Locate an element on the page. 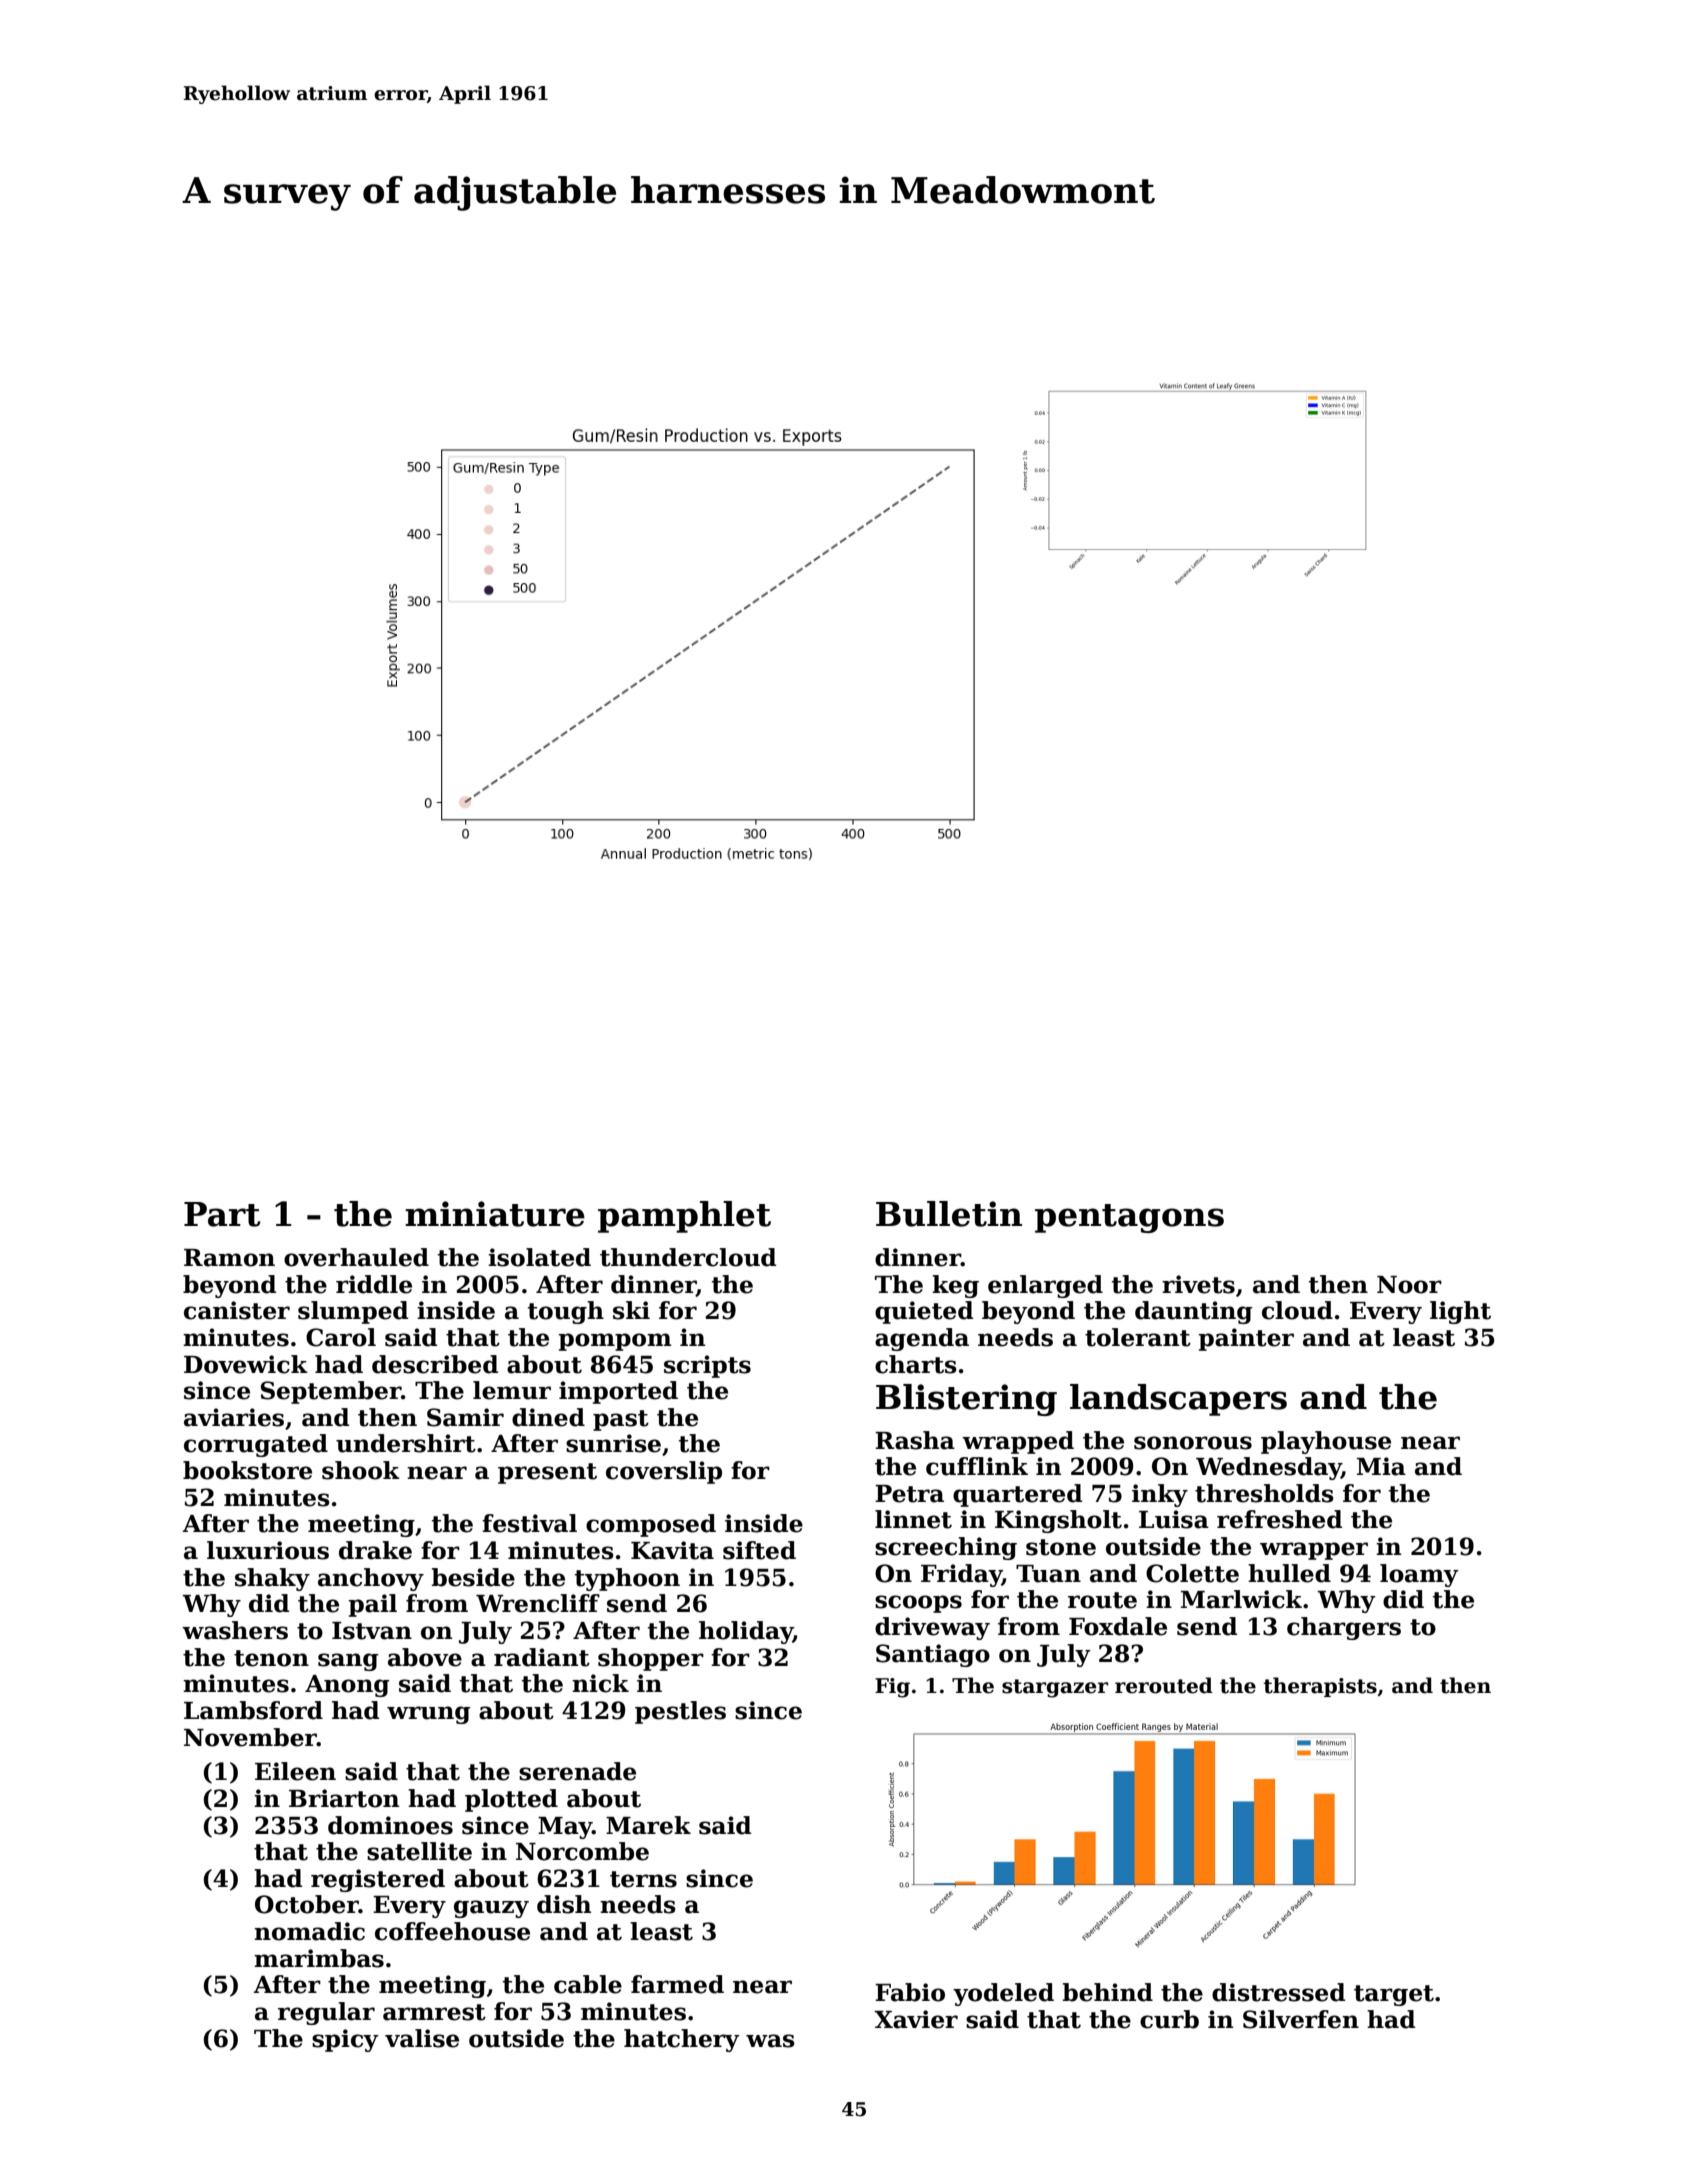  light is located at coordinates (1460, 1312).
